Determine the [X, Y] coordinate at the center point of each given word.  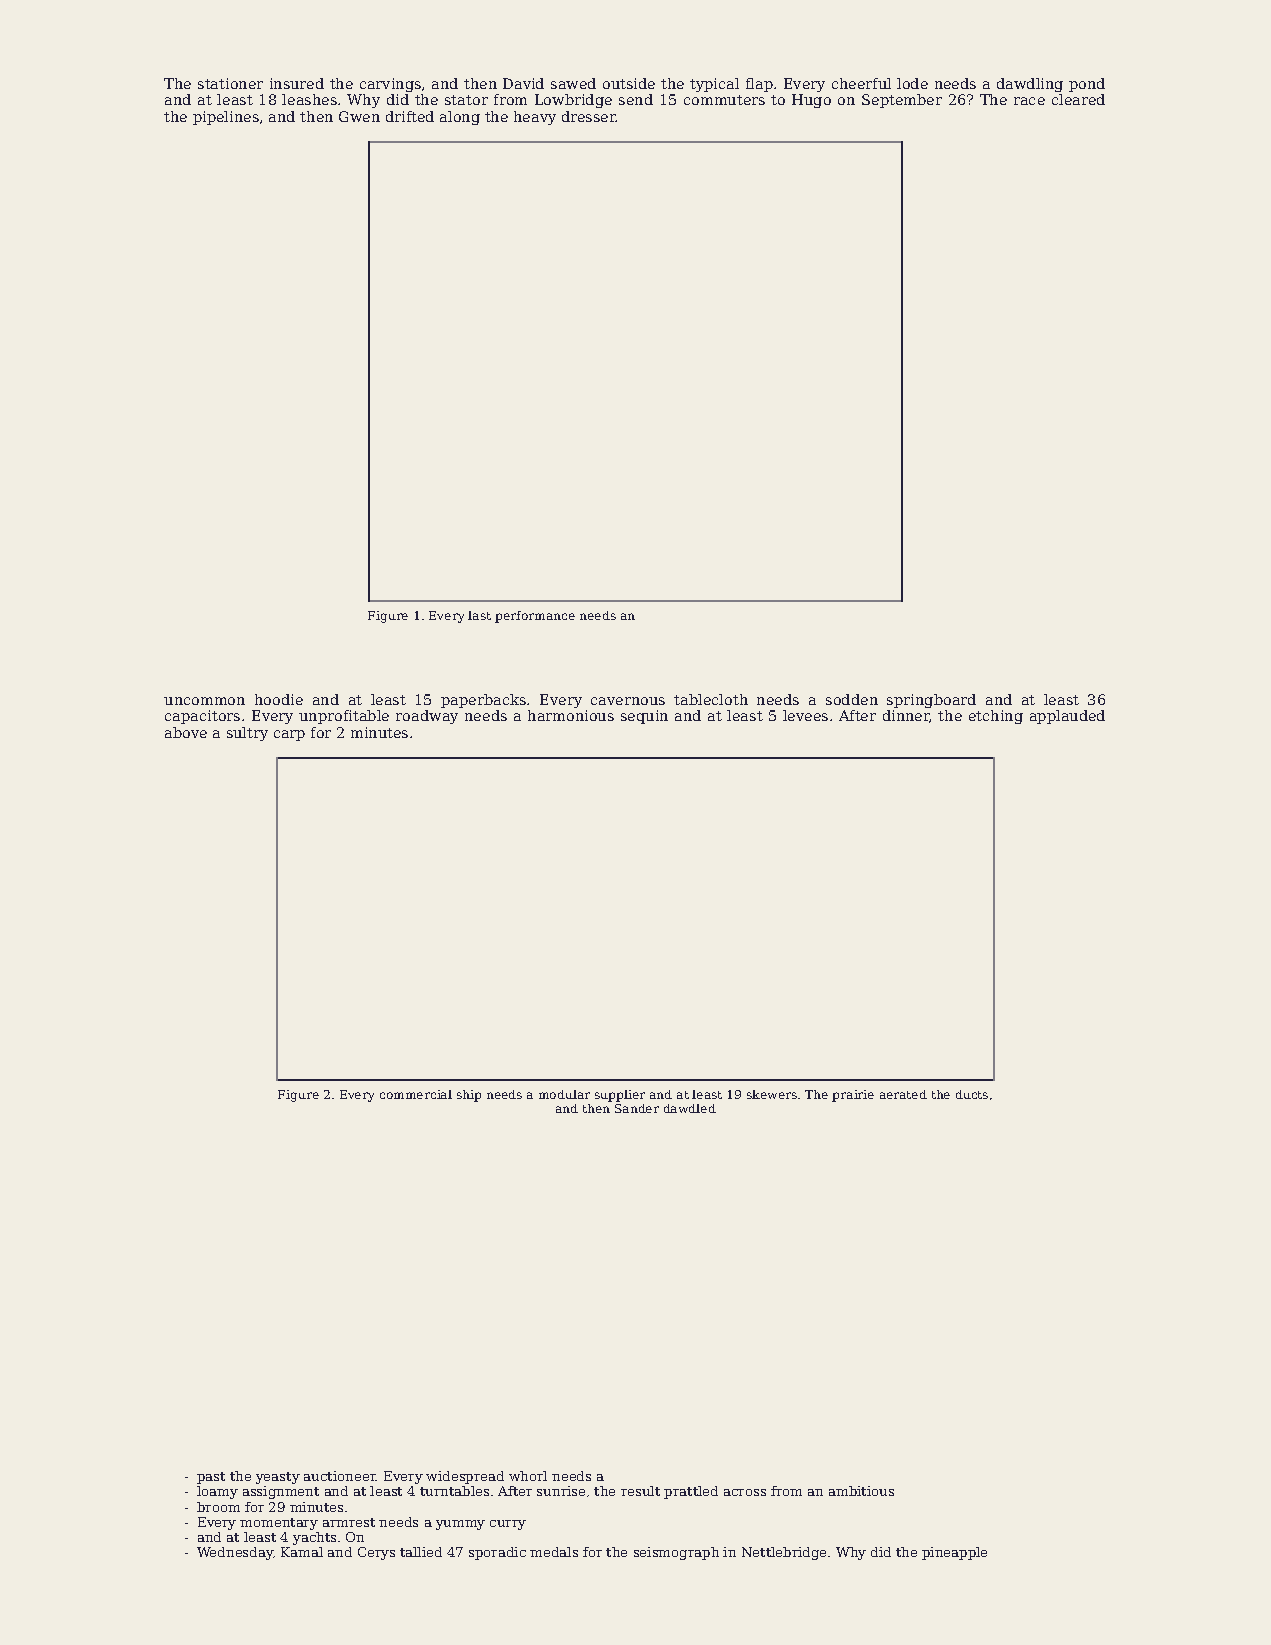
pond [1087, 85]
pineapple [954, 1553]
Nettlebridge [784, 1553]
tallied [421, 1552]
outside [629, 83]
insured [297, 83]
